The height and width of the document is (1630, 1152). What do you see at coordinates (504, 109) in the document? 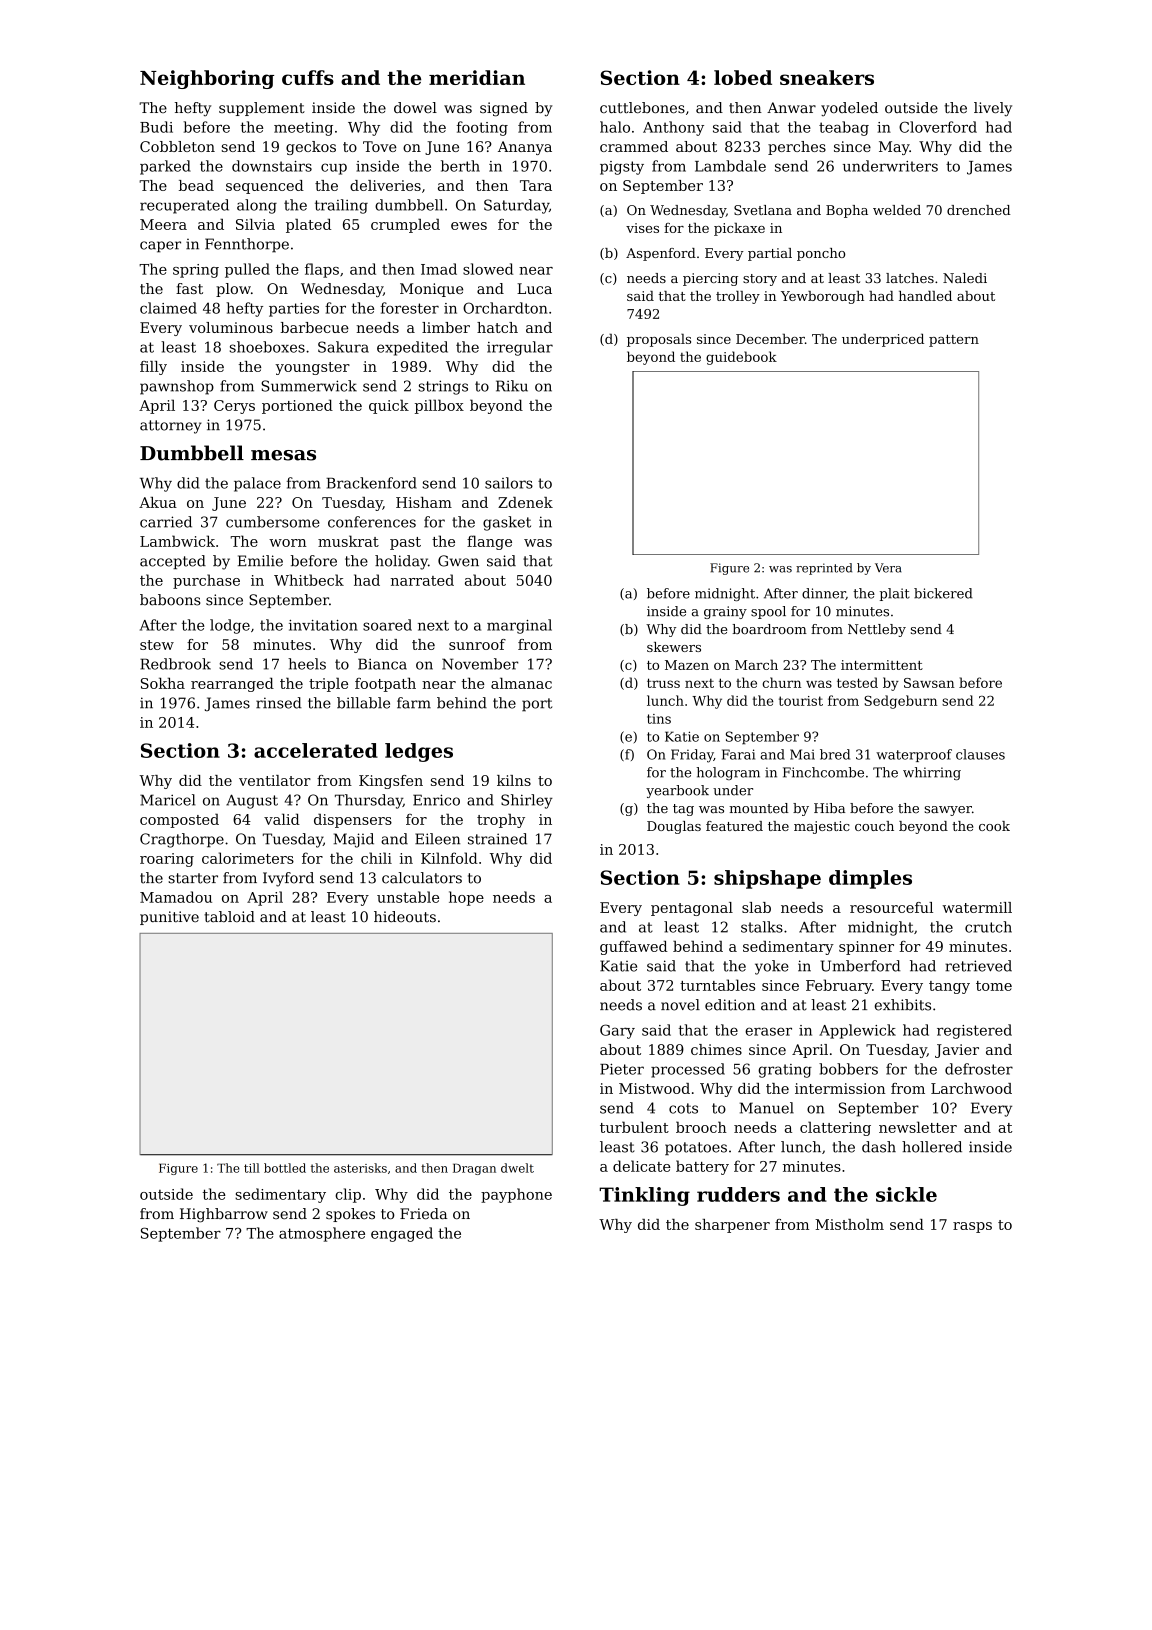
I see `signed` at bounding box center [504, 109].
